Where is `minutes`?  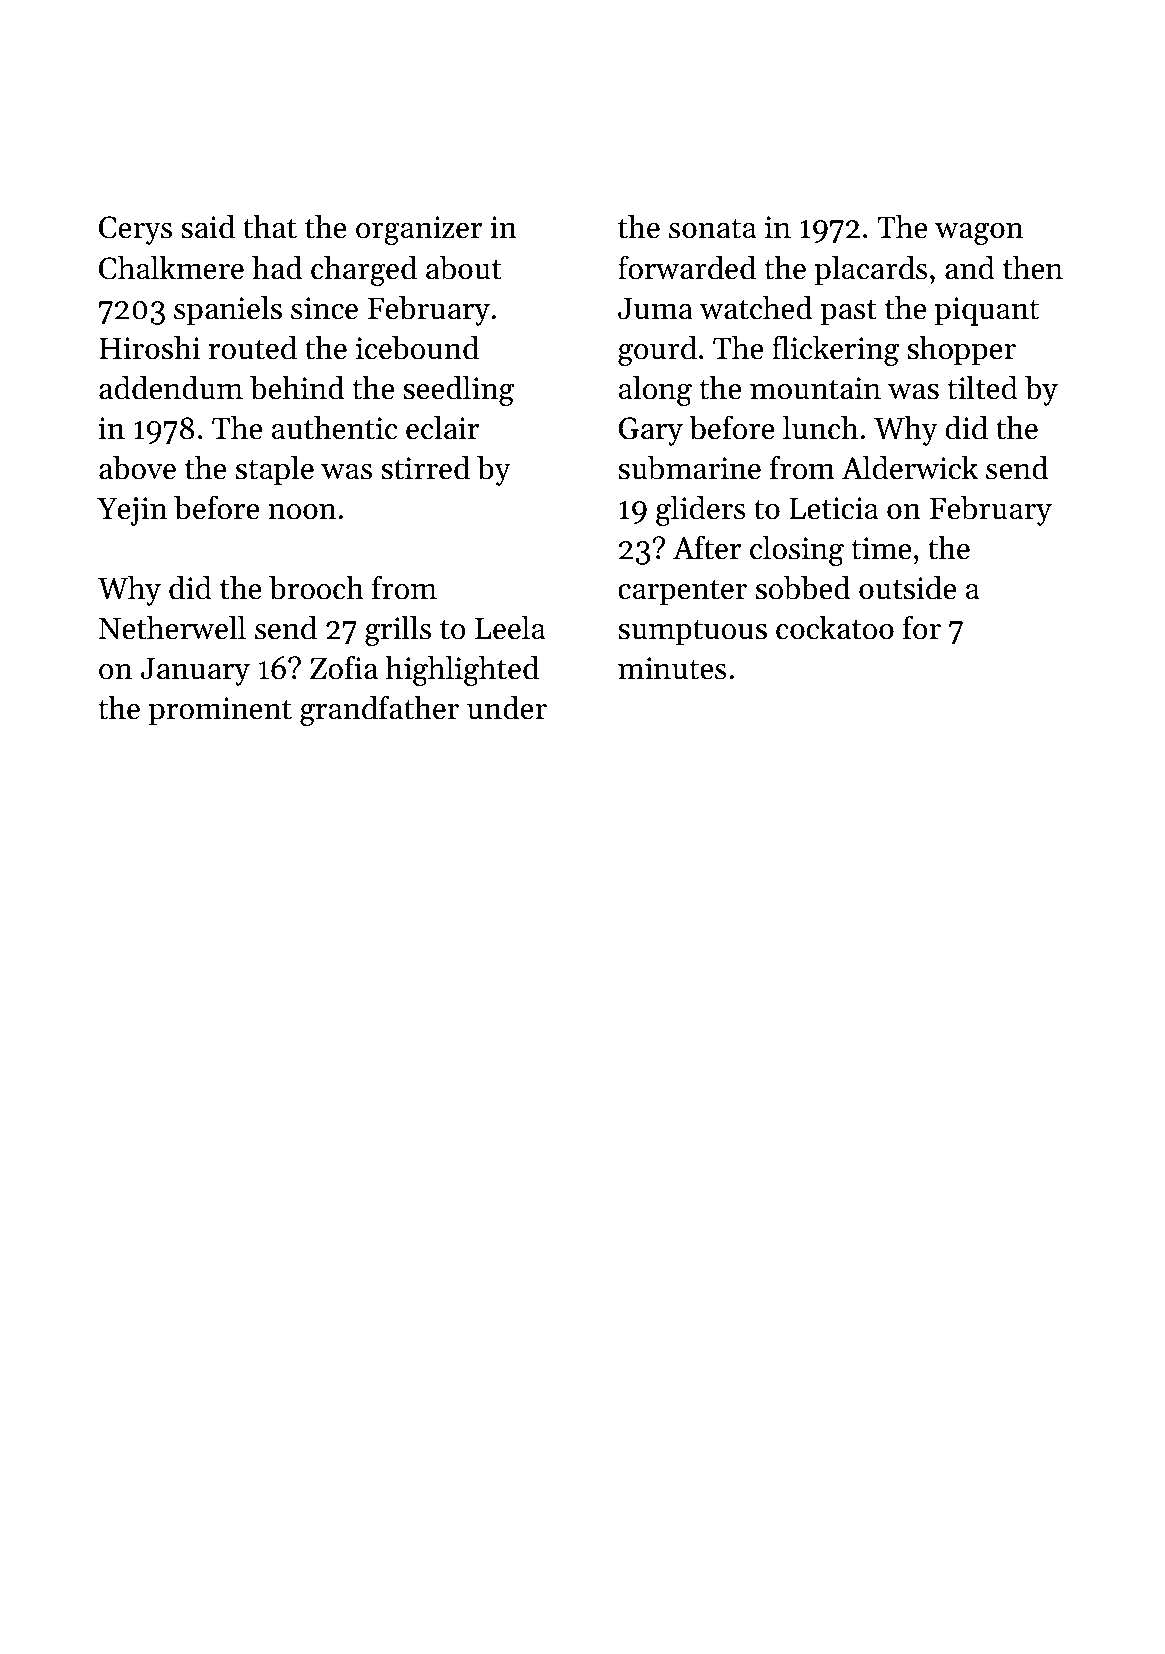 minutes is located at coordinates (672, 668).
